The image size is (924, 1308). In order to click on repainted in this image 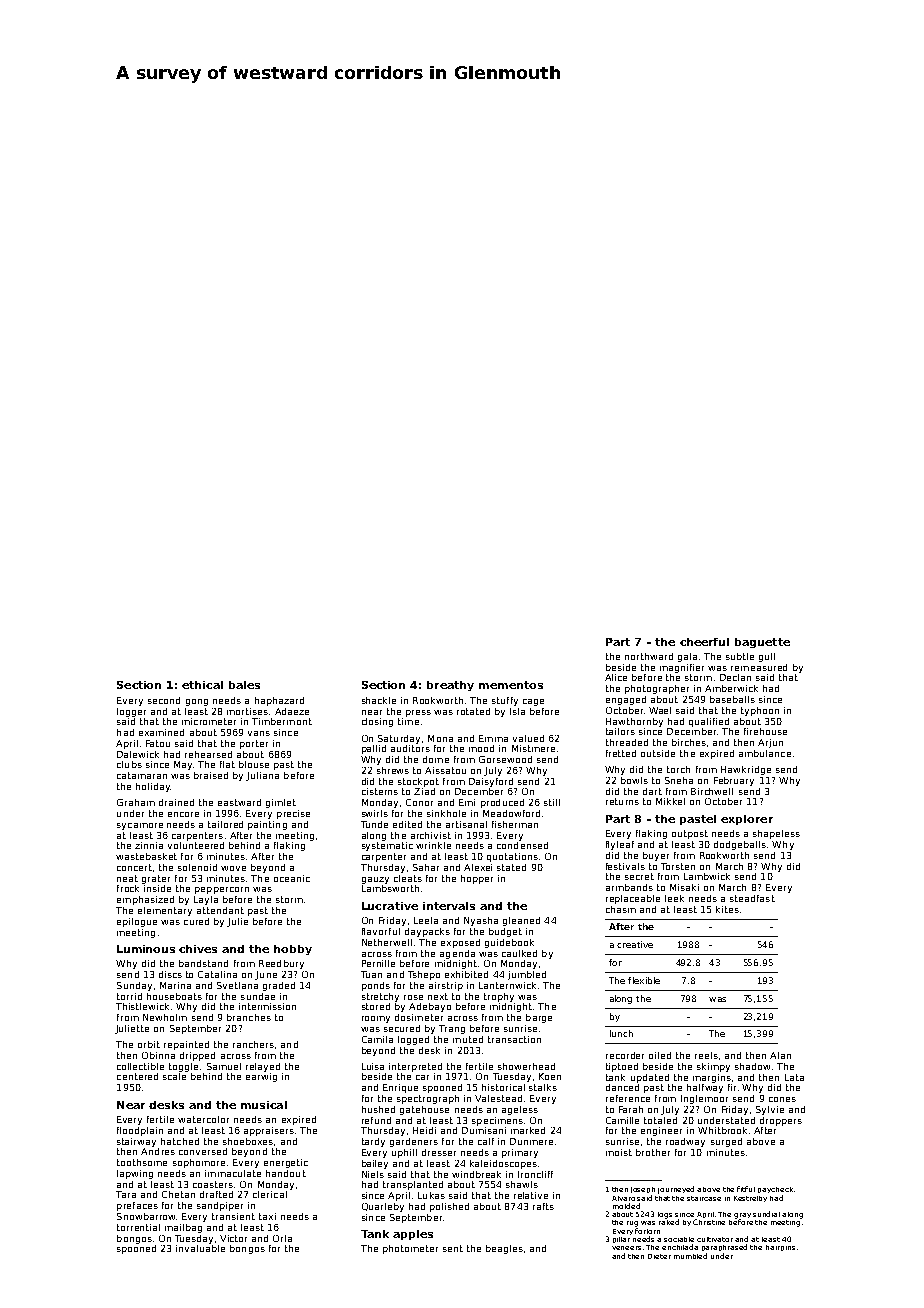, I will do `click(186, 1045)`.
